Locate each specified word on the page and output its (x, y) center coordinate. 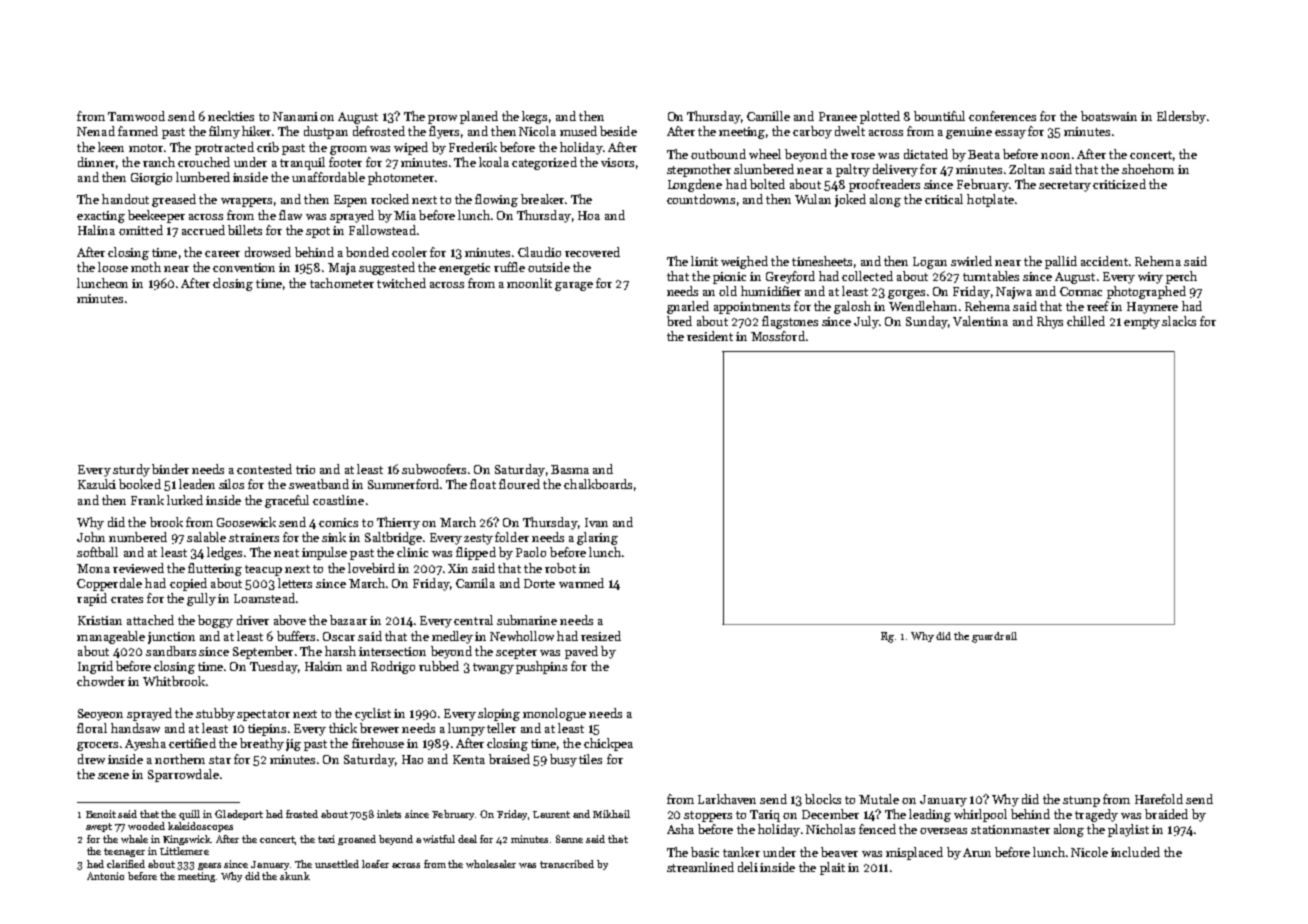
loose (113, 267)
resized (601, 636)
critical (944, 199)
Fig (887, 637)
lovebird (371, 568)
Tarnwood (136, 116)
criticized (1119, 184)
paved (581, 652)
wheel (765, 154)
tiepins (267, 730)
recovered (592, 252)
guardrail (994, 637)
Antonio (105, 876)
